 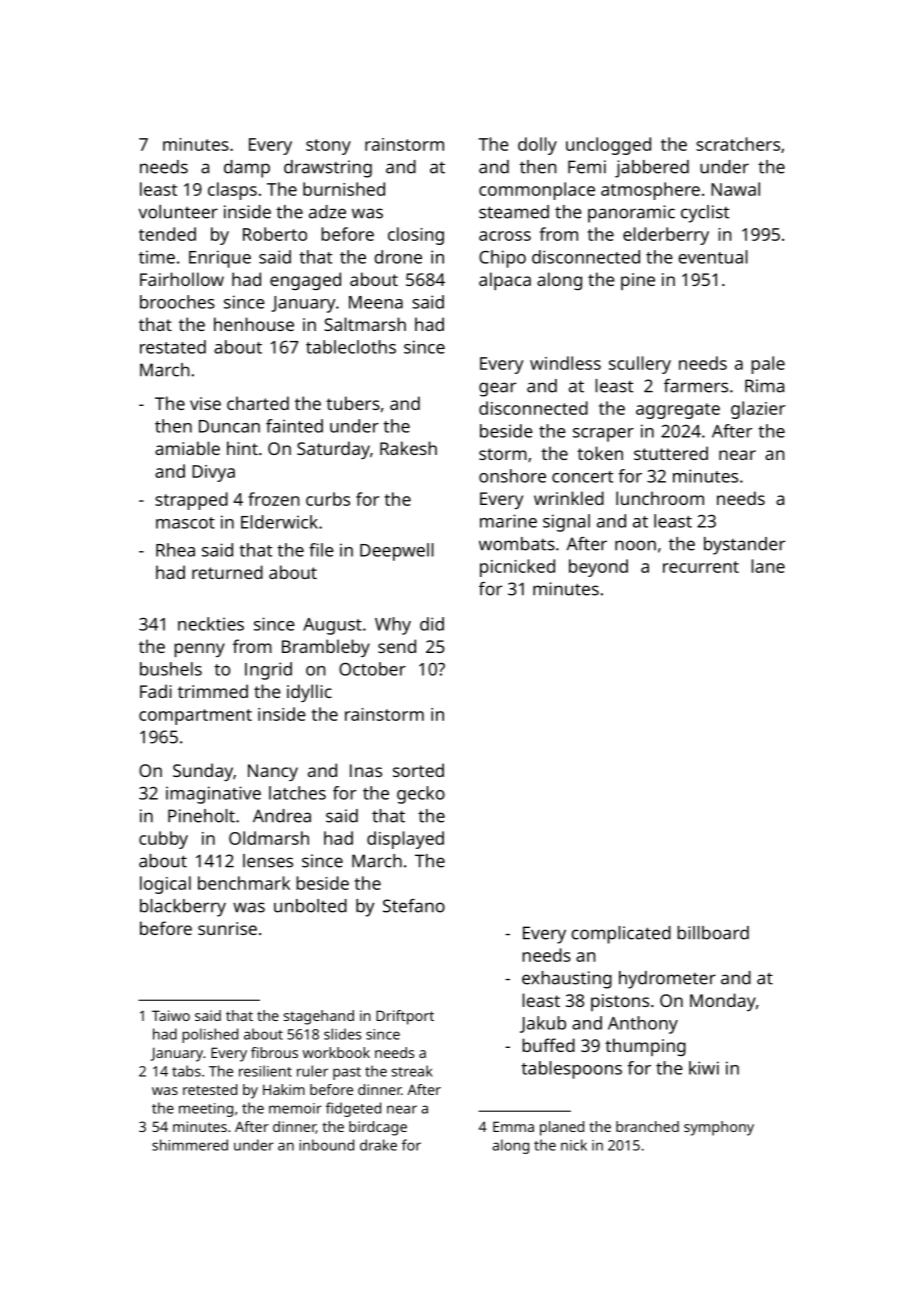 What do you see at coordinates (328, 147) in the page?
I see `stony` at bounding box center [328, 147].
